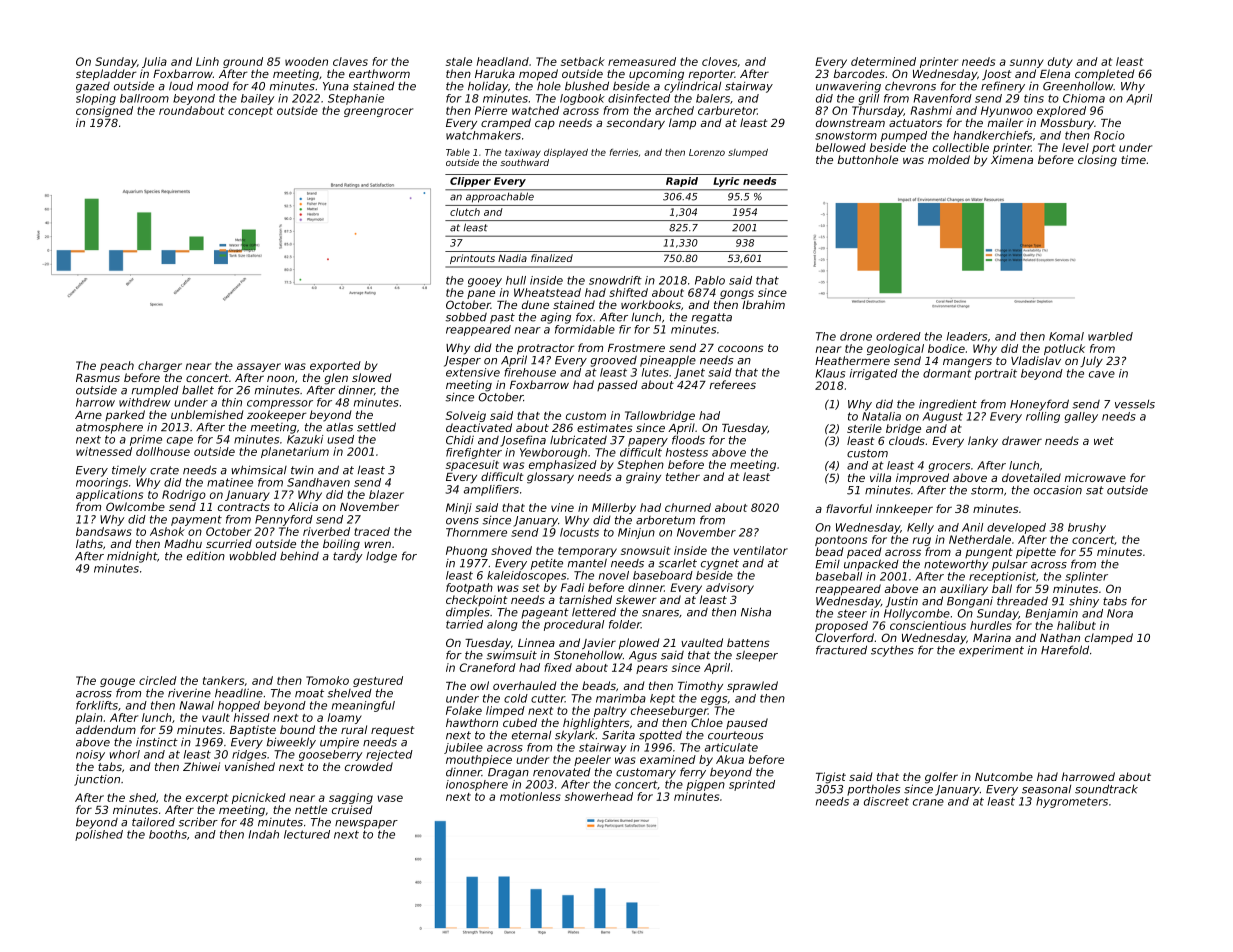 Image resolution: width=1233 pixels, height=952 pixels. I want to click on zookeeper, so click(277, 416).
